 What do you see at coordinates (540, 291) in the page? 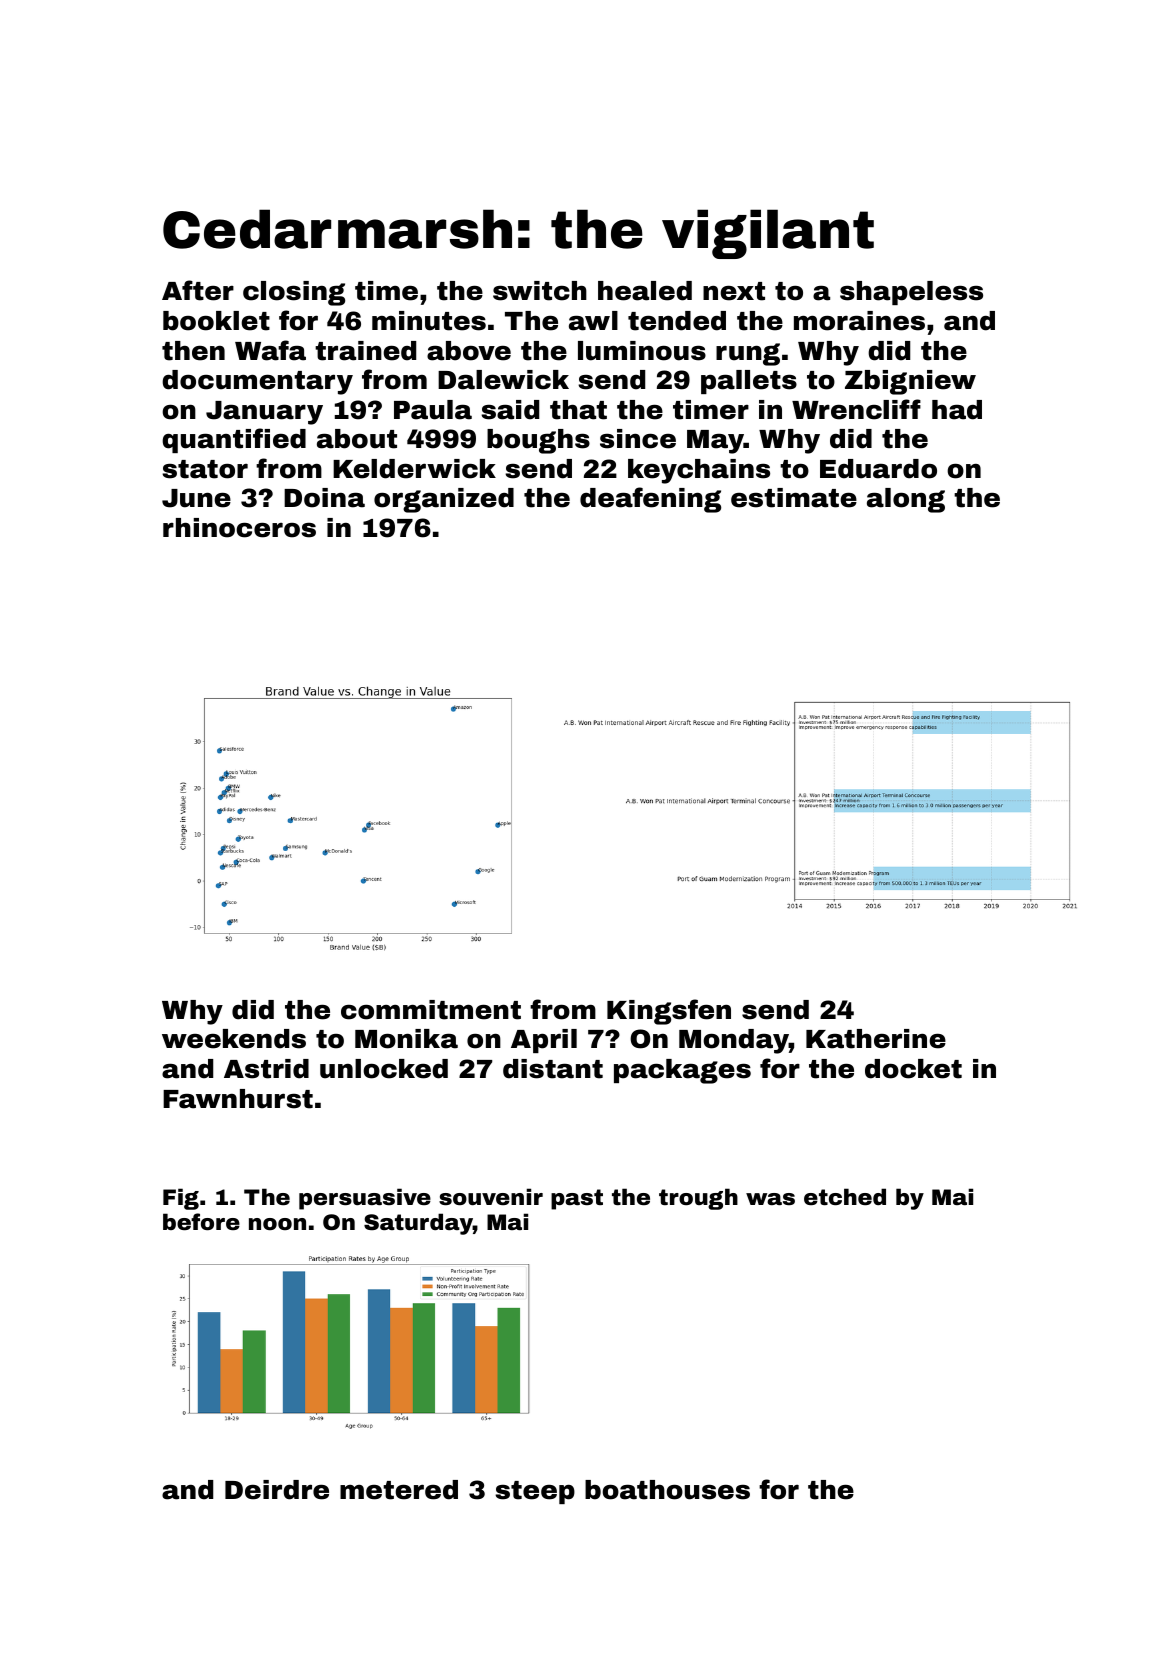
I see `switch` at bounding box center [540, 291].
